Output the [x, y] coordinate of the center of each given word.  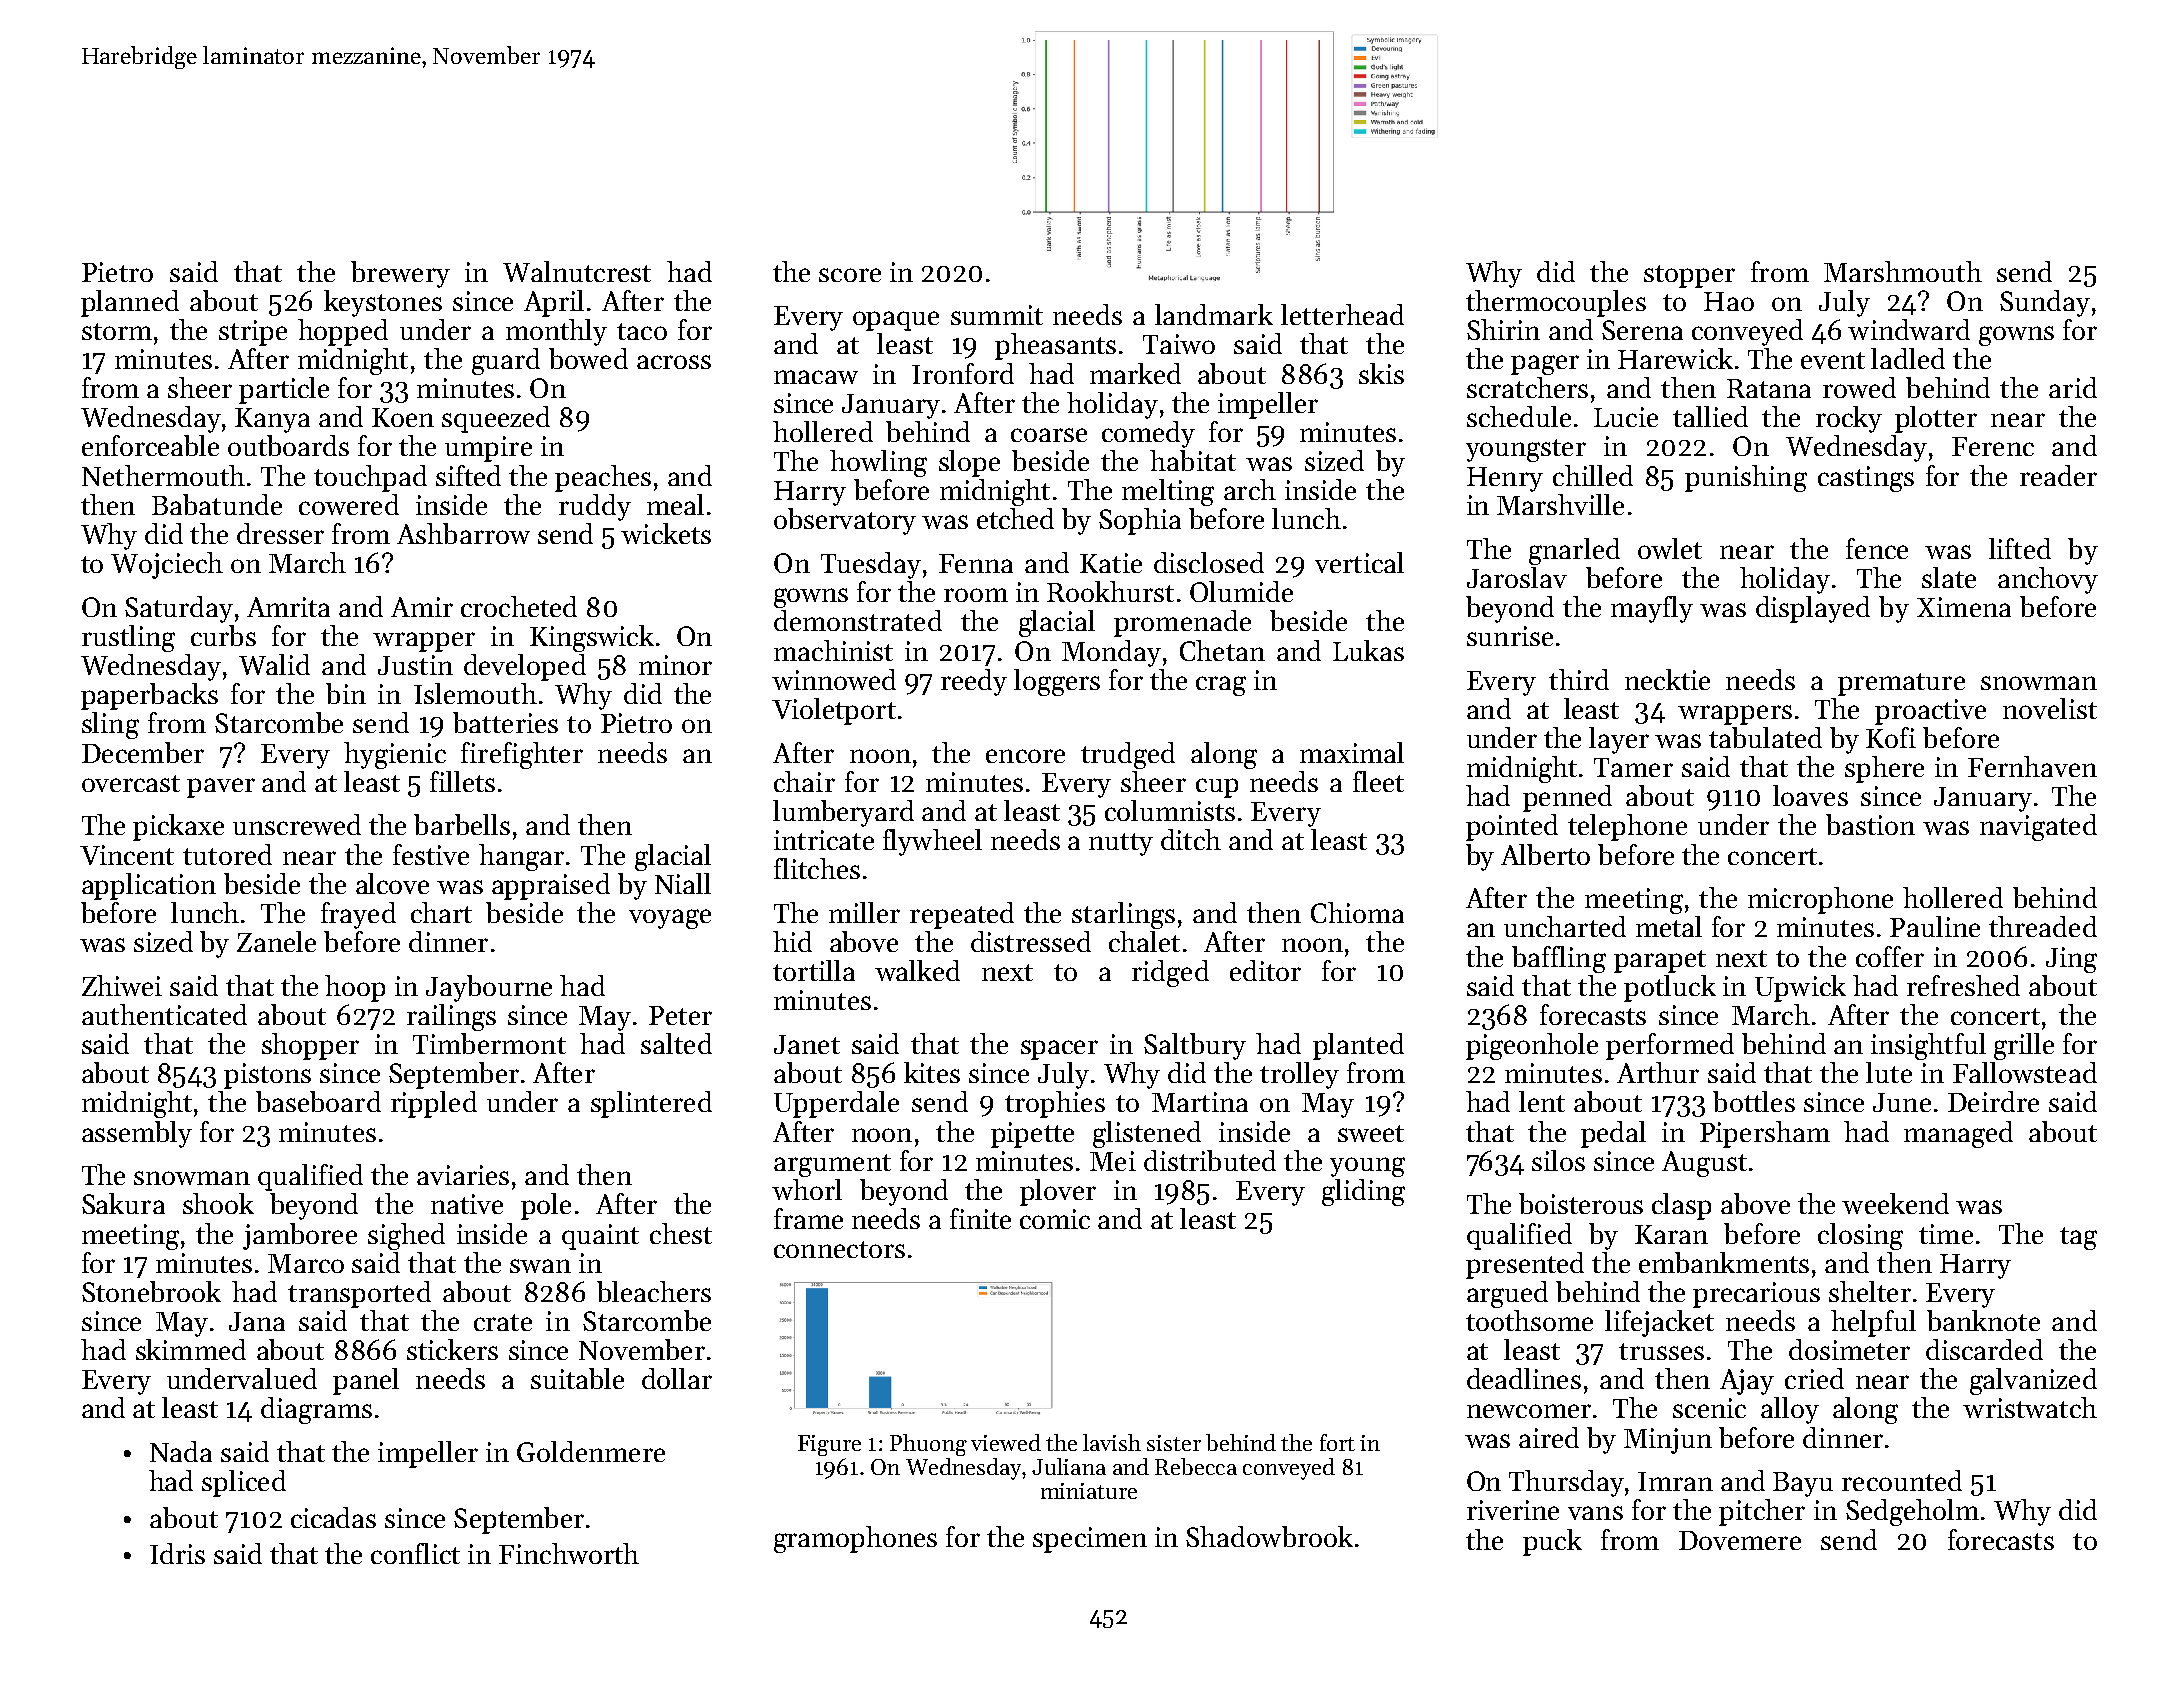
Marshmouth [1903, 271]
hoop [355, 988]
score [850, 275]
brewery [400, 274]
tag [2078, 1238]
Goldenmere [591, 1451]
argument [832, 1165]
